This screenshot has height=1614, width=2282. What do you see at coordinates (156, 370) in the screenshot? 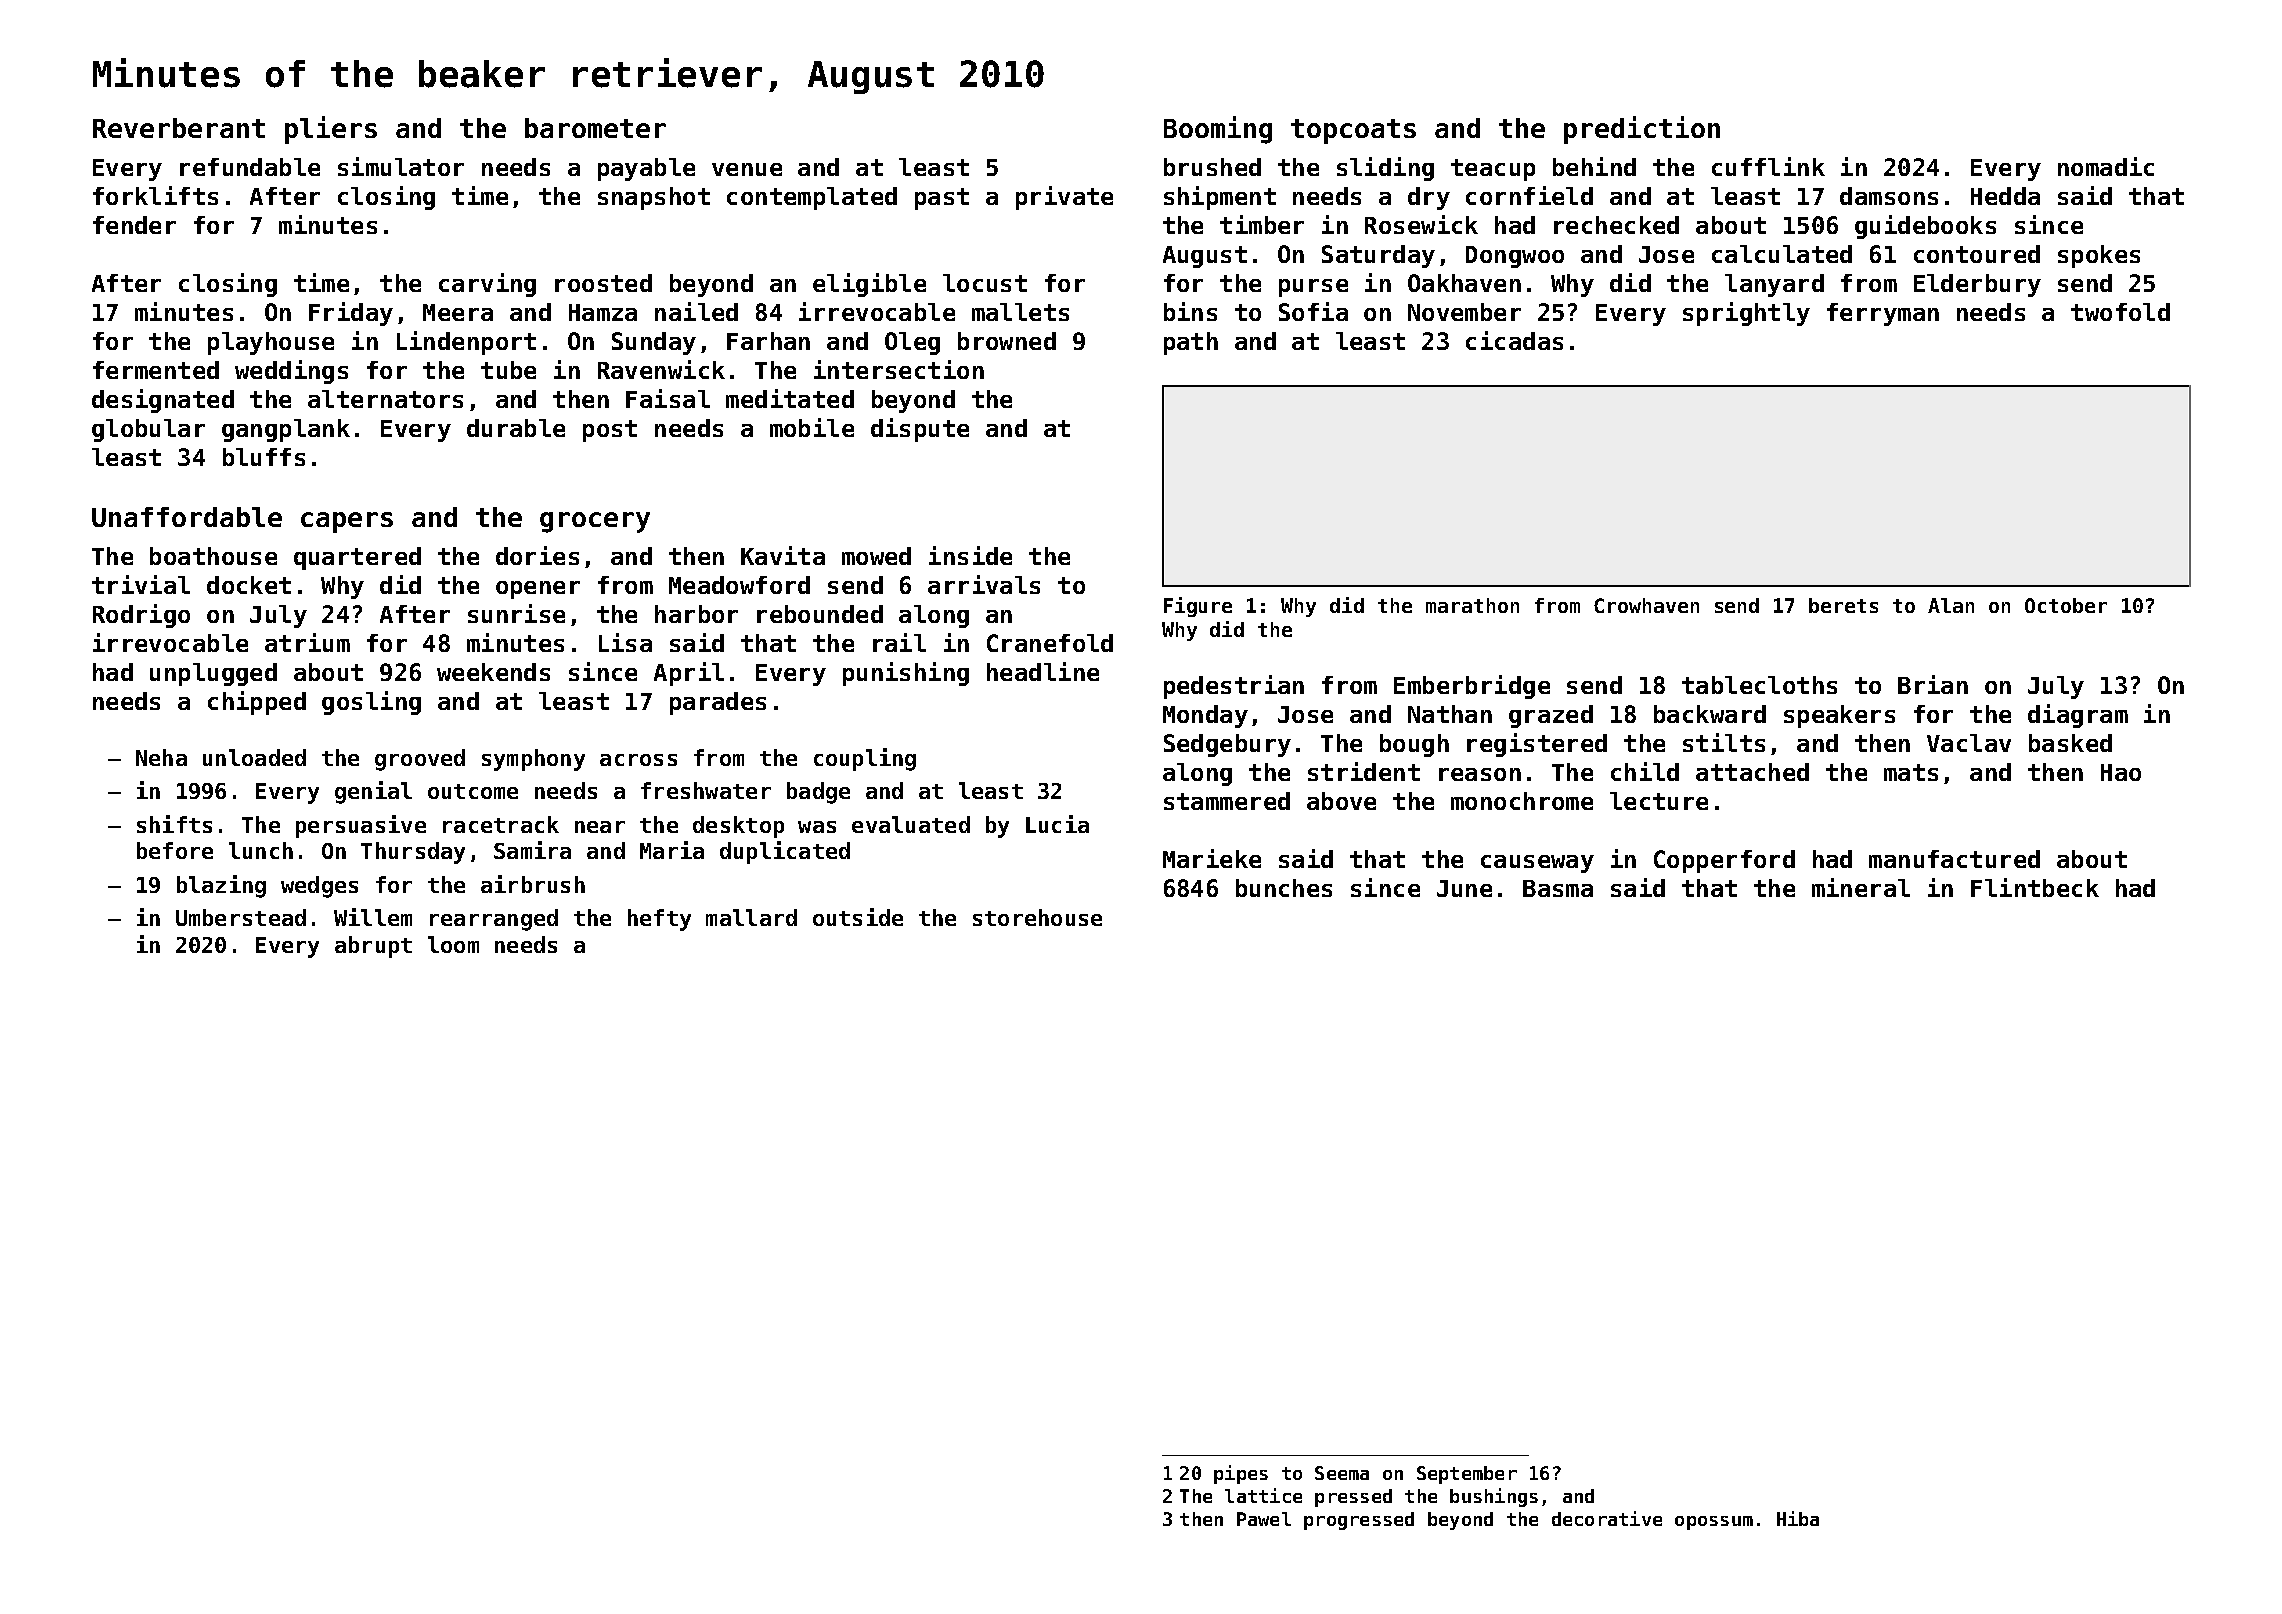
I see `fermented` at bounding box center [156, 370].
